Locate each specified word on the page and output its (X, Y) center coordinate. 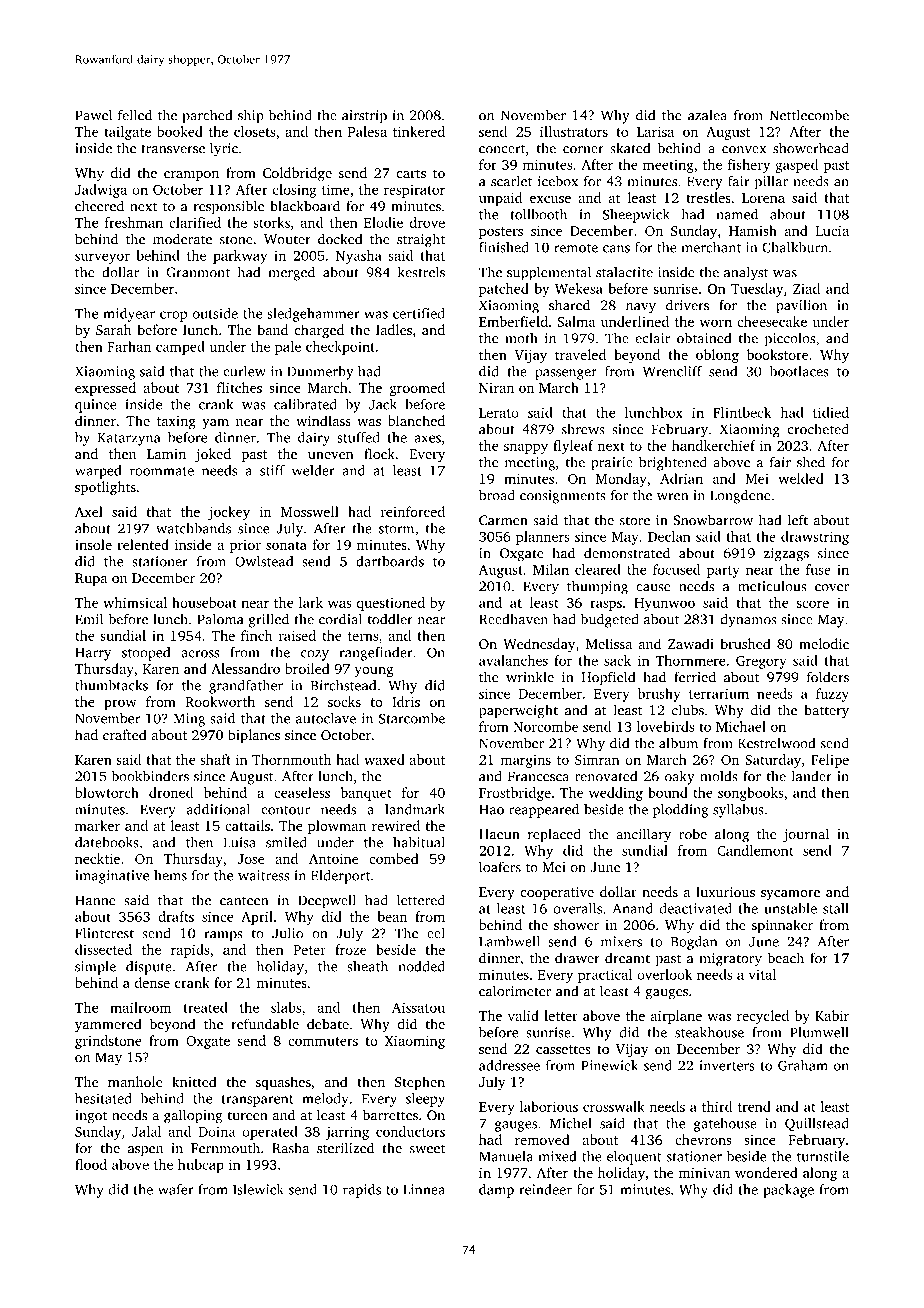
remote (576, 248)
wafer (176, 1189)
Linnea (424, 1189)
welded (801, 478)
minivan (704, 1173)
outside (215, 313)
